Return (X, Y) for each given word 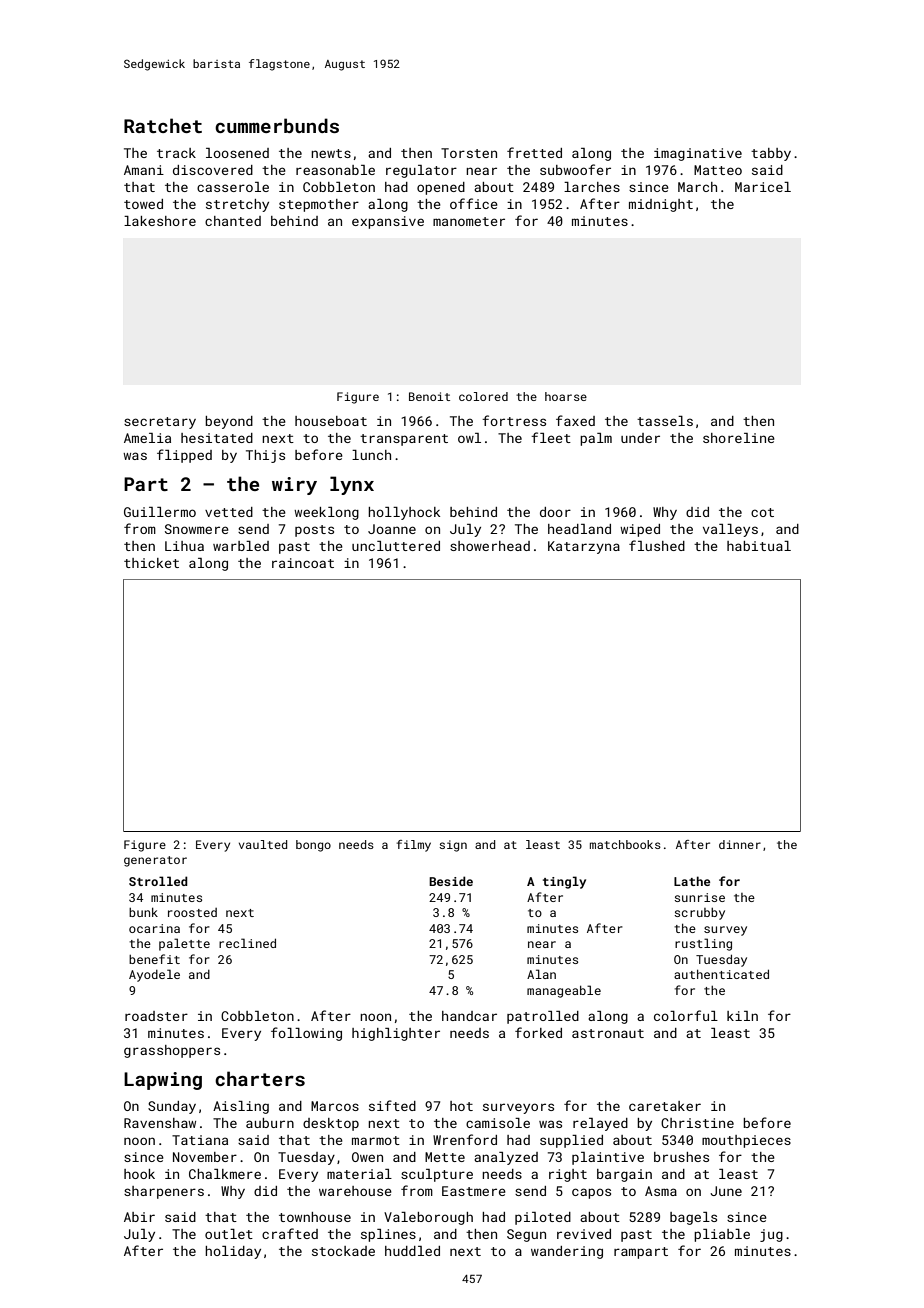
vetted (229, 512)
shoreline (739, 438)
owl (469, 438)
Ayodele (154, 975)
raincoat (303, 563)
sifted (392, 1105)
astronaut (608, 1033)
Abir (139, 1217)
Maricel (763, 187)
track (176, 153)
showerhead (490, 546)
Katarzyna (584, 547)
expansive (388, 222)
